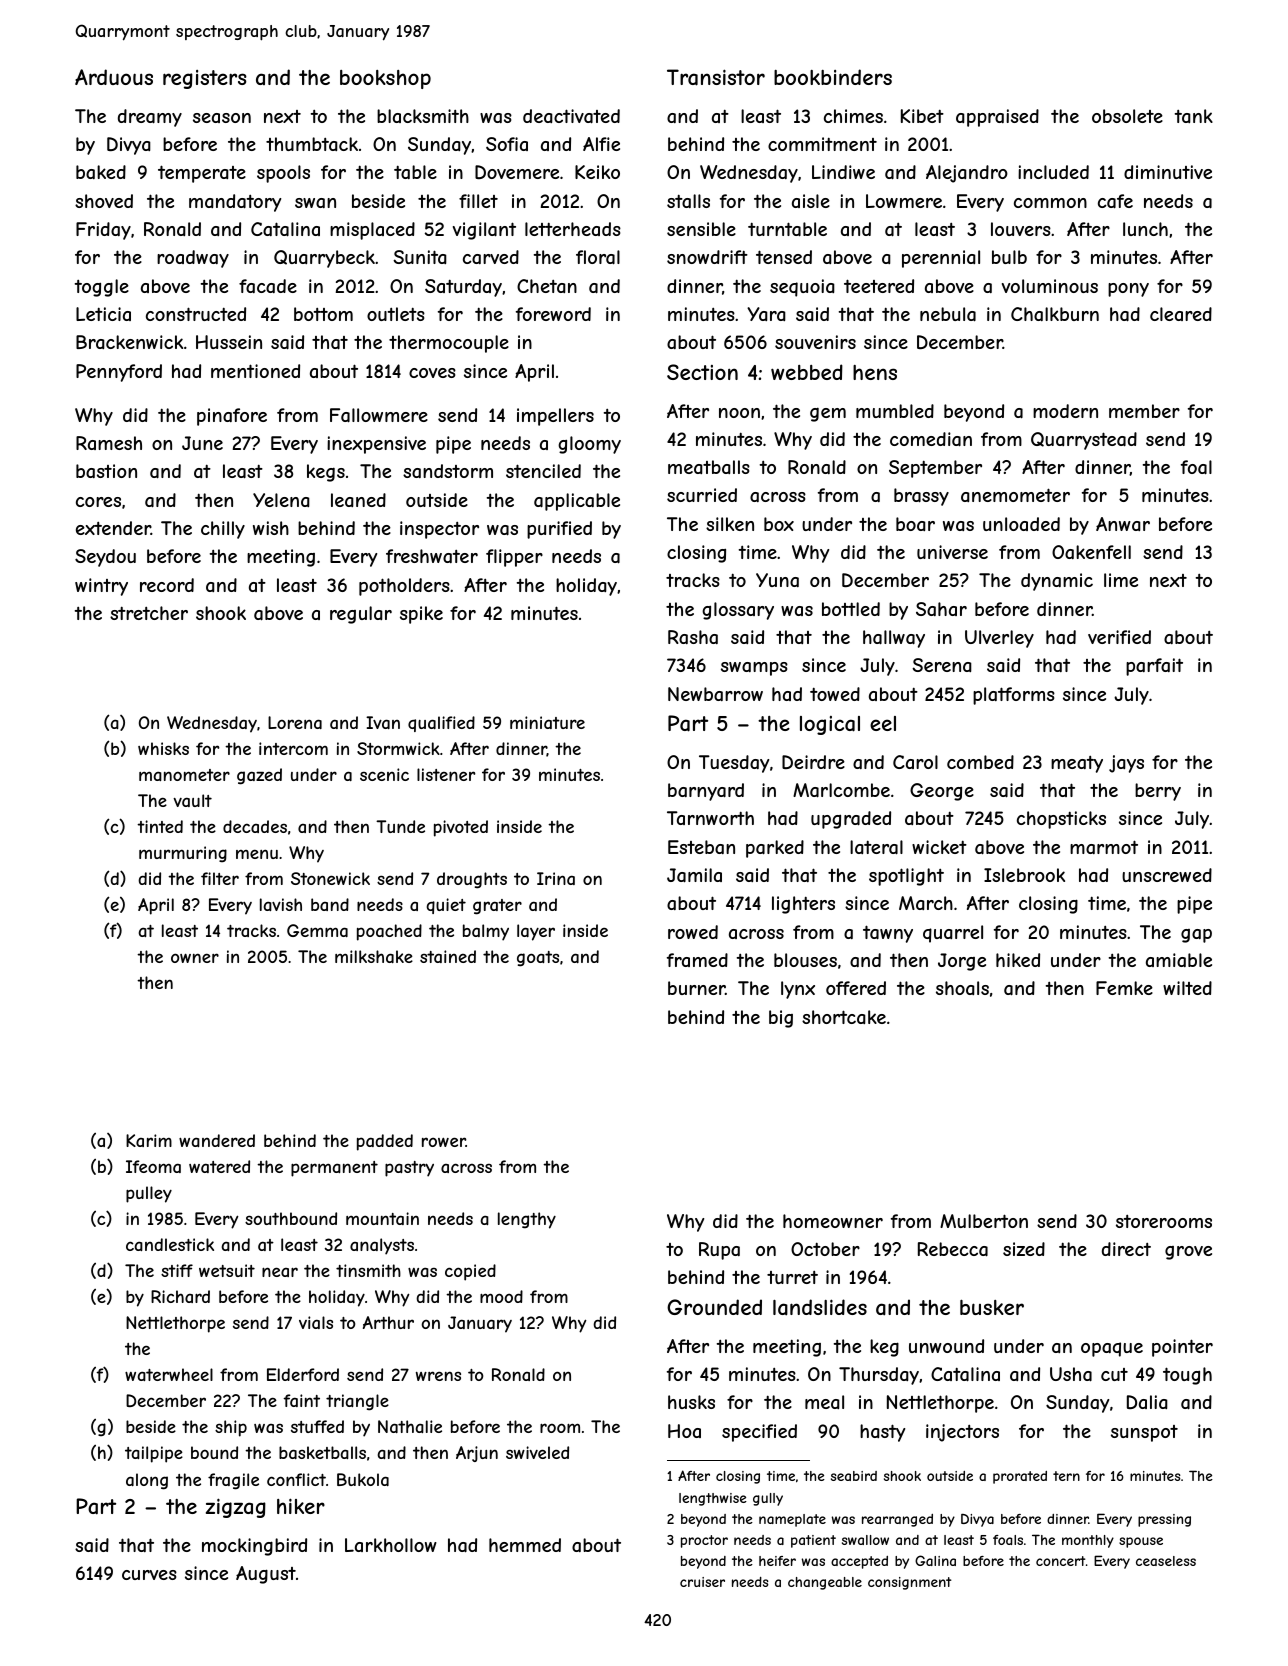 This screenshot has height=1666, width=1288. I want to click on potholders, so click(404, 587).
